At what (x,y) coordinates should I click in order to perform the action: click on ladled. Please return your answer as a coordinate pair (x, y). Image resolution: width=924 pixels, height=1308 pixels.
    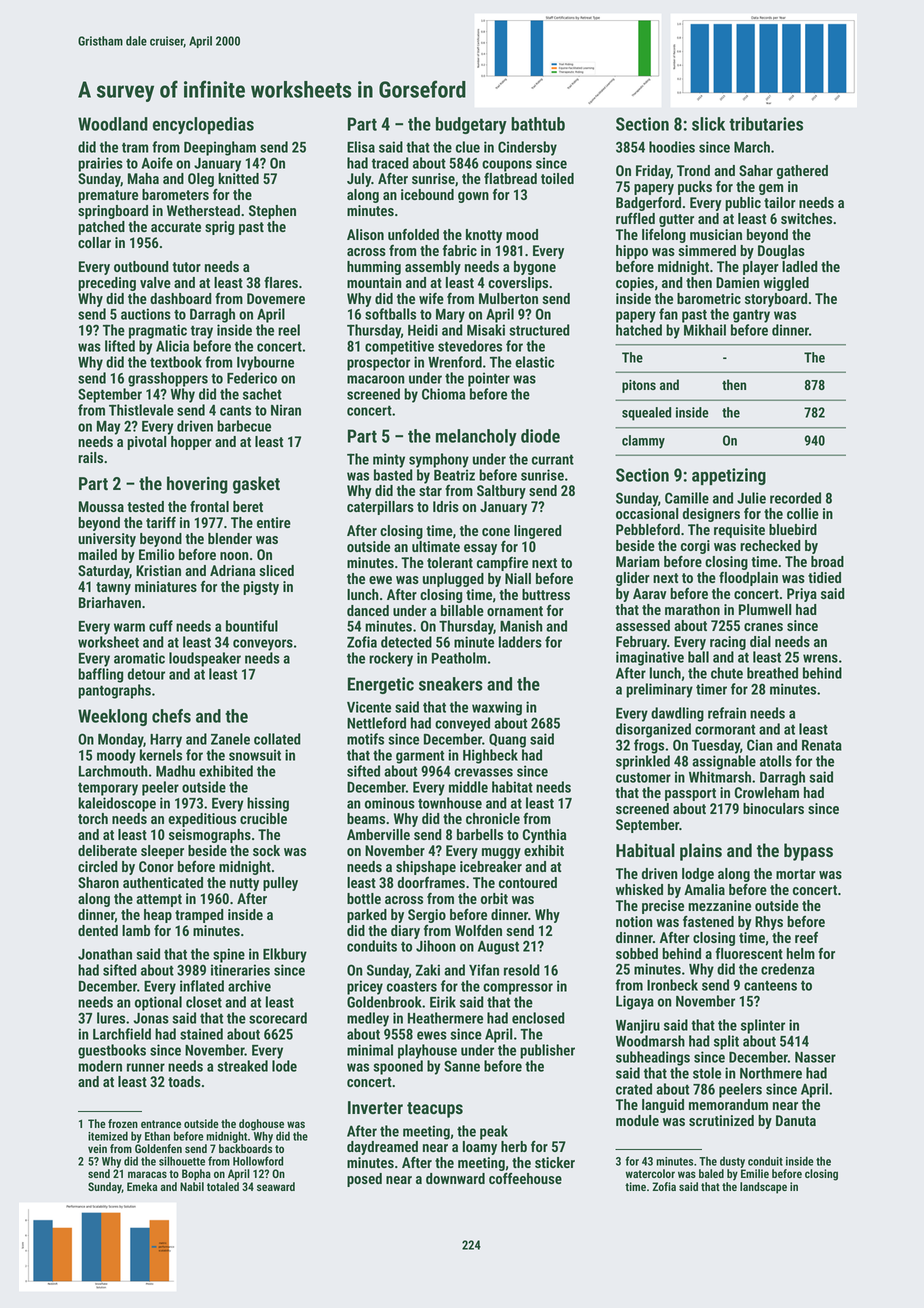
    Looking at the image, I should click on (800, 266).
